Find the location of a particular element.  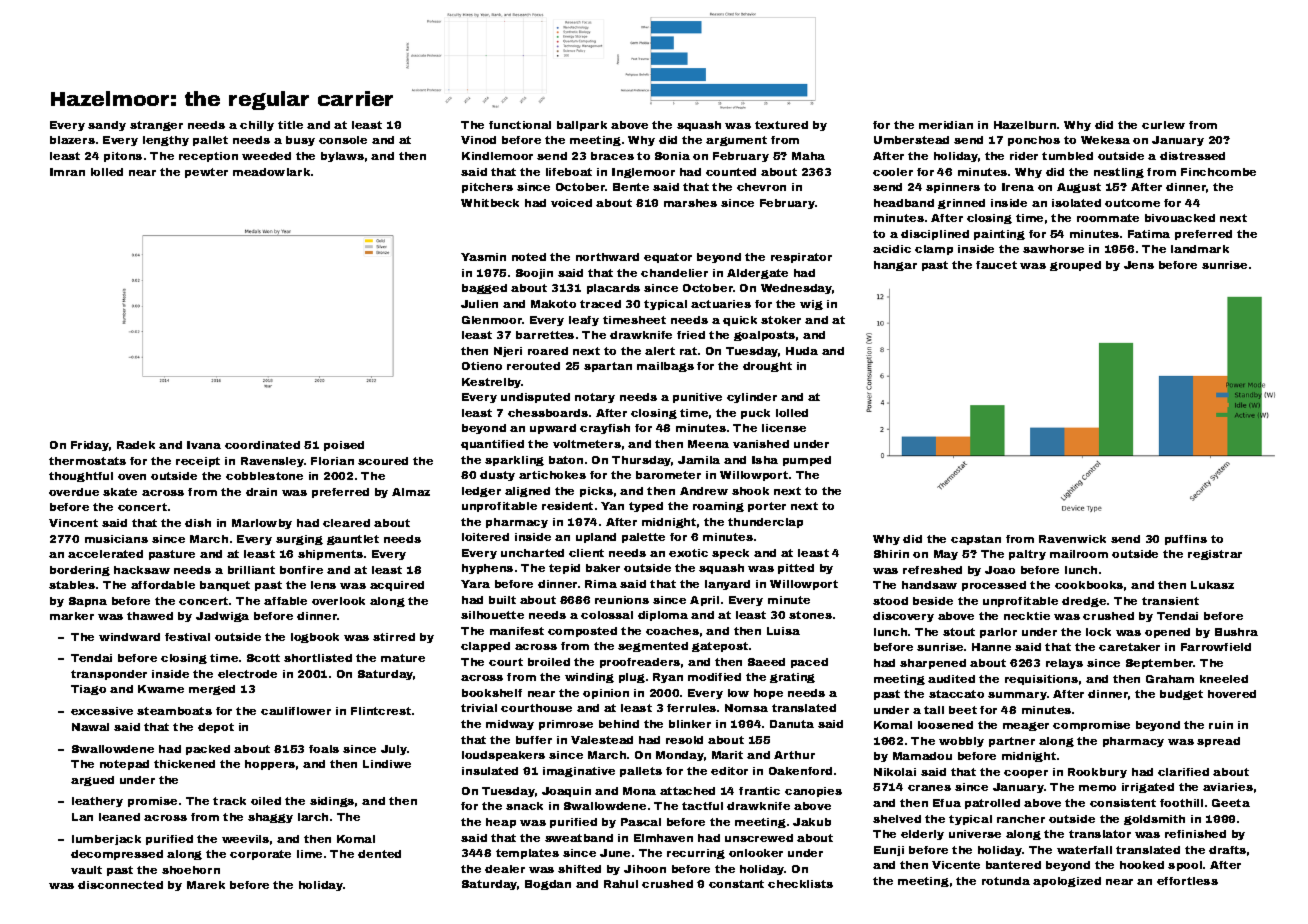

transient is located at coordinates (1170, 601).
